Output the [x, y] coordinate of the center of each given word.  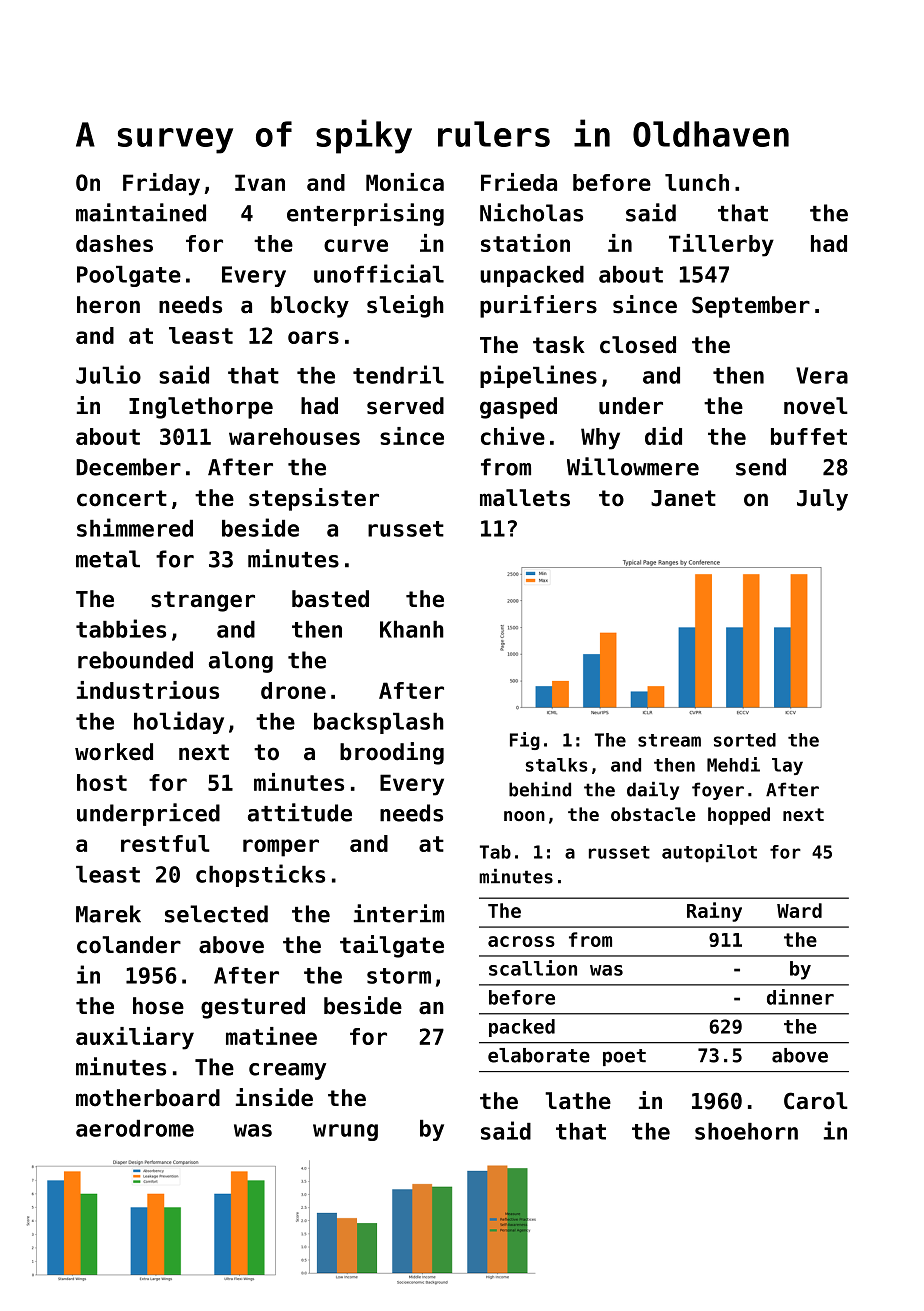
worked [114, 752]
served [405, 406]
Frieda [519, 182]
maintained [141, 212]
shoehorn [746, 1131]
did [663, 436]
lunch [697, 182]
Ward [799, 910]
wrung [345, 1132]
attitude [300, 812]
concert [122, 498]
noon [524, 816]
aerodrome [135, 1128]
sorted [745, 740]
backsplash [379, 723]
